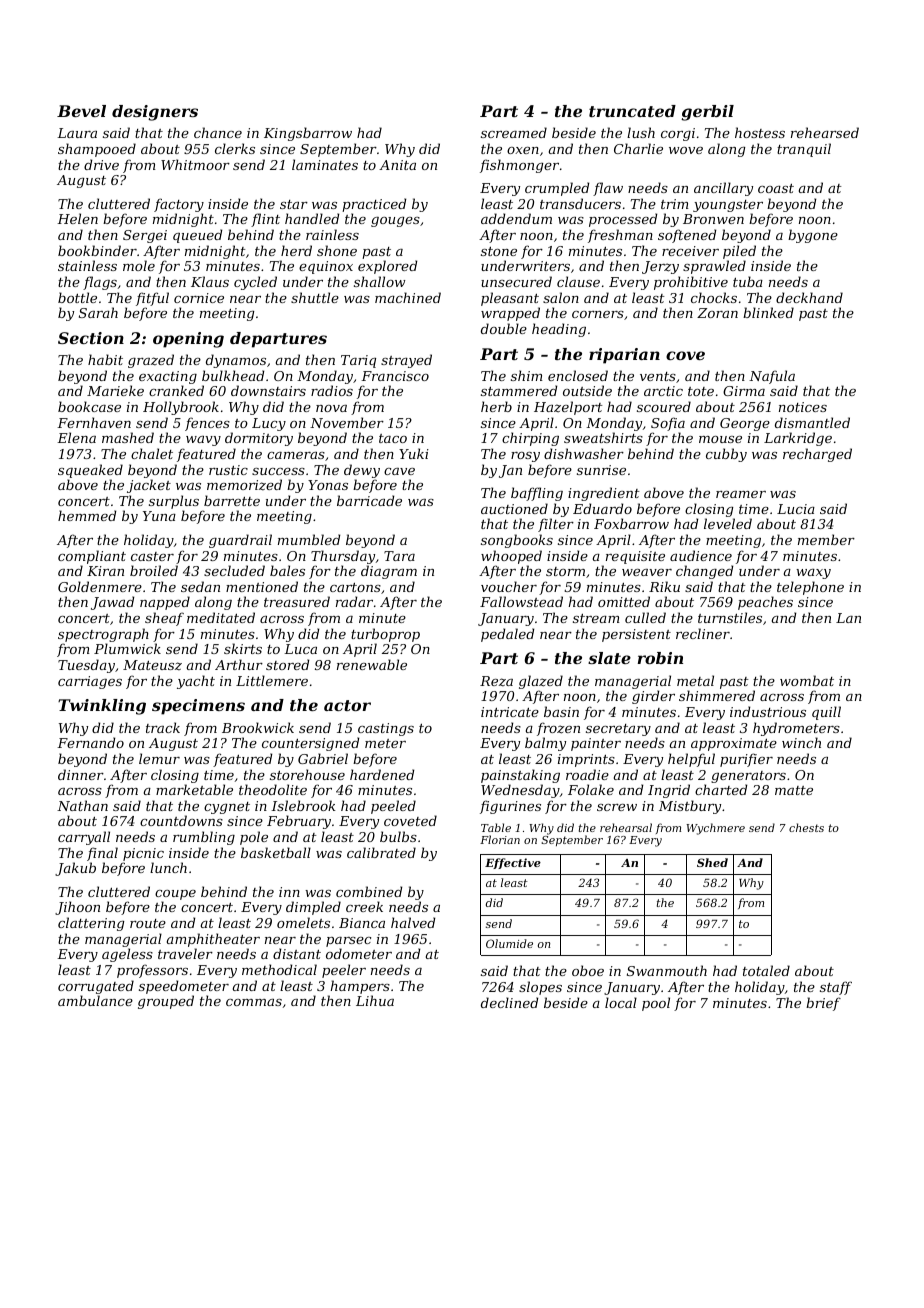 Image resolution: width=924 pixels, height=1308 pixels. I want to click on gerbil, so click(707, 113).
